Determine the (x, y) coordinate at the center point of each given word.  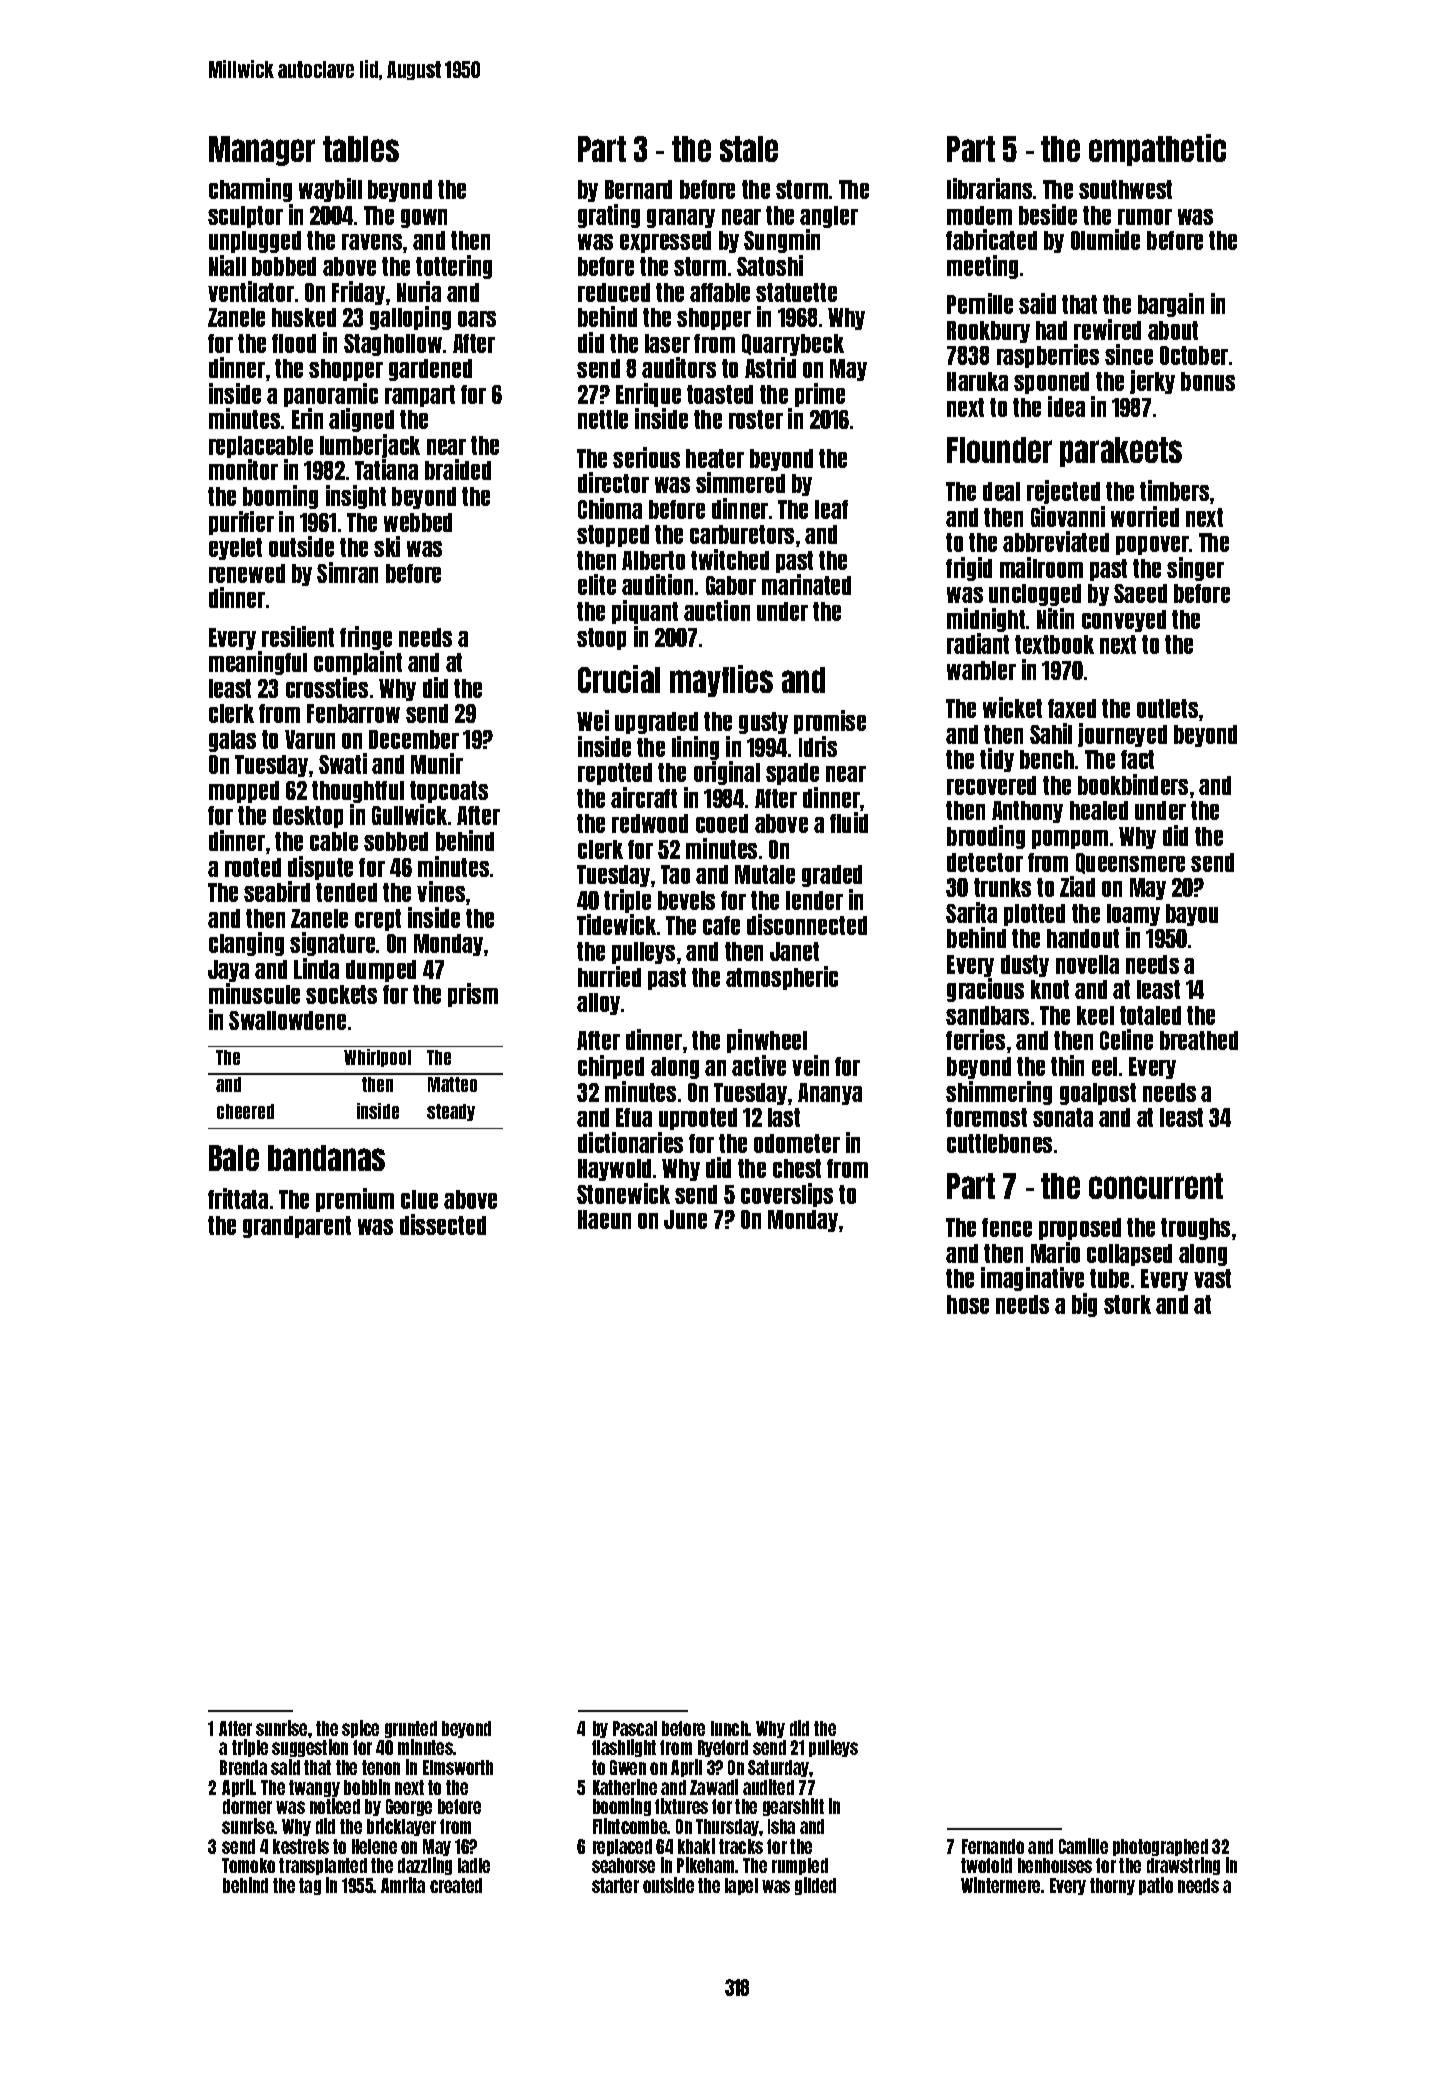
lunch (730, 1728)
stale (749, 149)
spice (360, 1729)
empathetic (1157, 150)
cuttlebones (999, 1143)
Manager (262, 151)
